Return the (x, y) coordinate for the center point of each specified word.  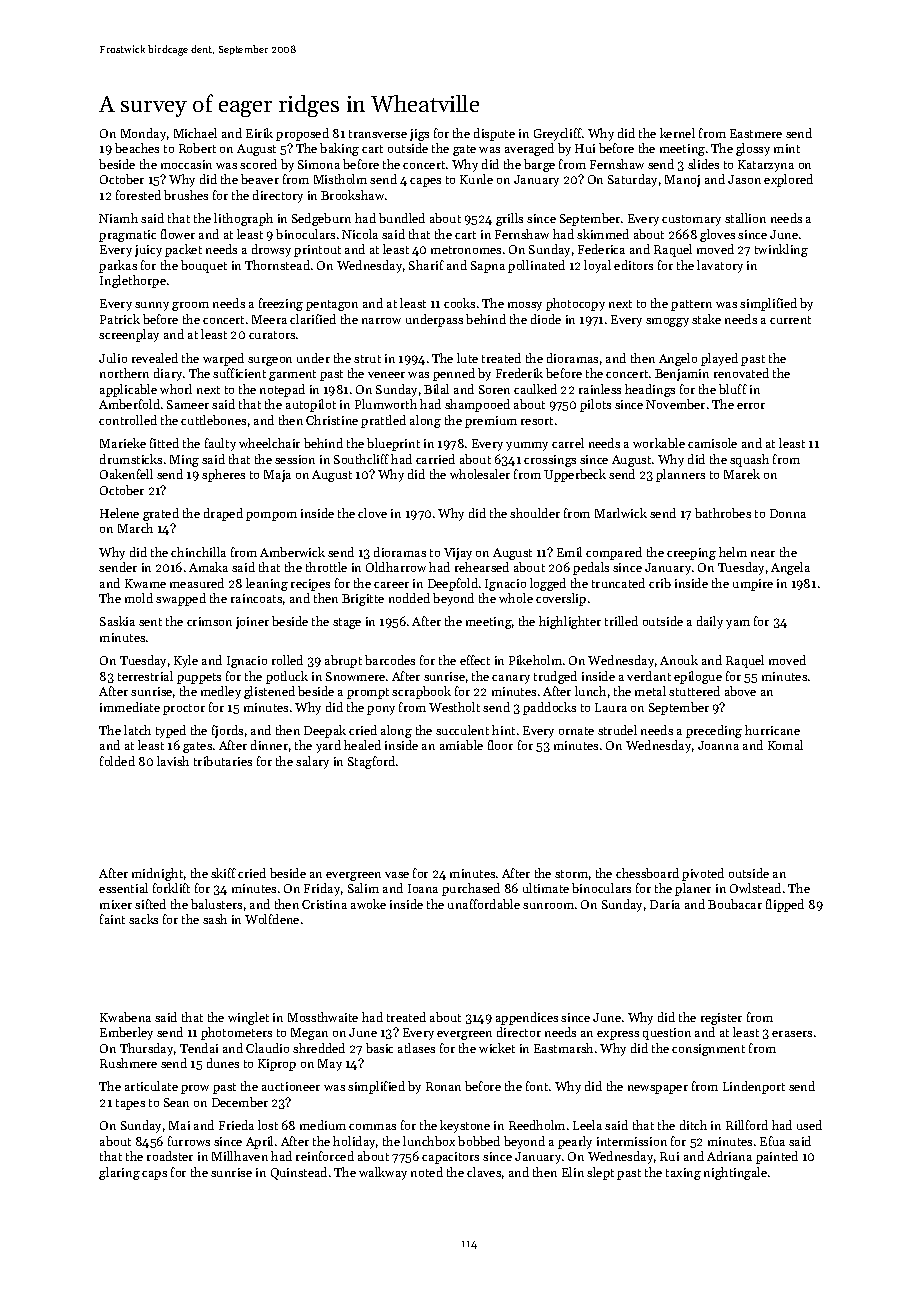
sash (215, 919)
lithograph (243, 219)
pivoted (703, 874)
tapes (130, 1104)
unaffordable (484, 904)
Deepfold (453, 584)
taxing (683, 1174)
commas (372, 1127)
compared (614, 553)
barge (539, 165)
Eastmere (756, 133)
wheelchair (269, 443)
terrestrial (145, 676)
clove (372, 513)
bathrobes (723, 513)
